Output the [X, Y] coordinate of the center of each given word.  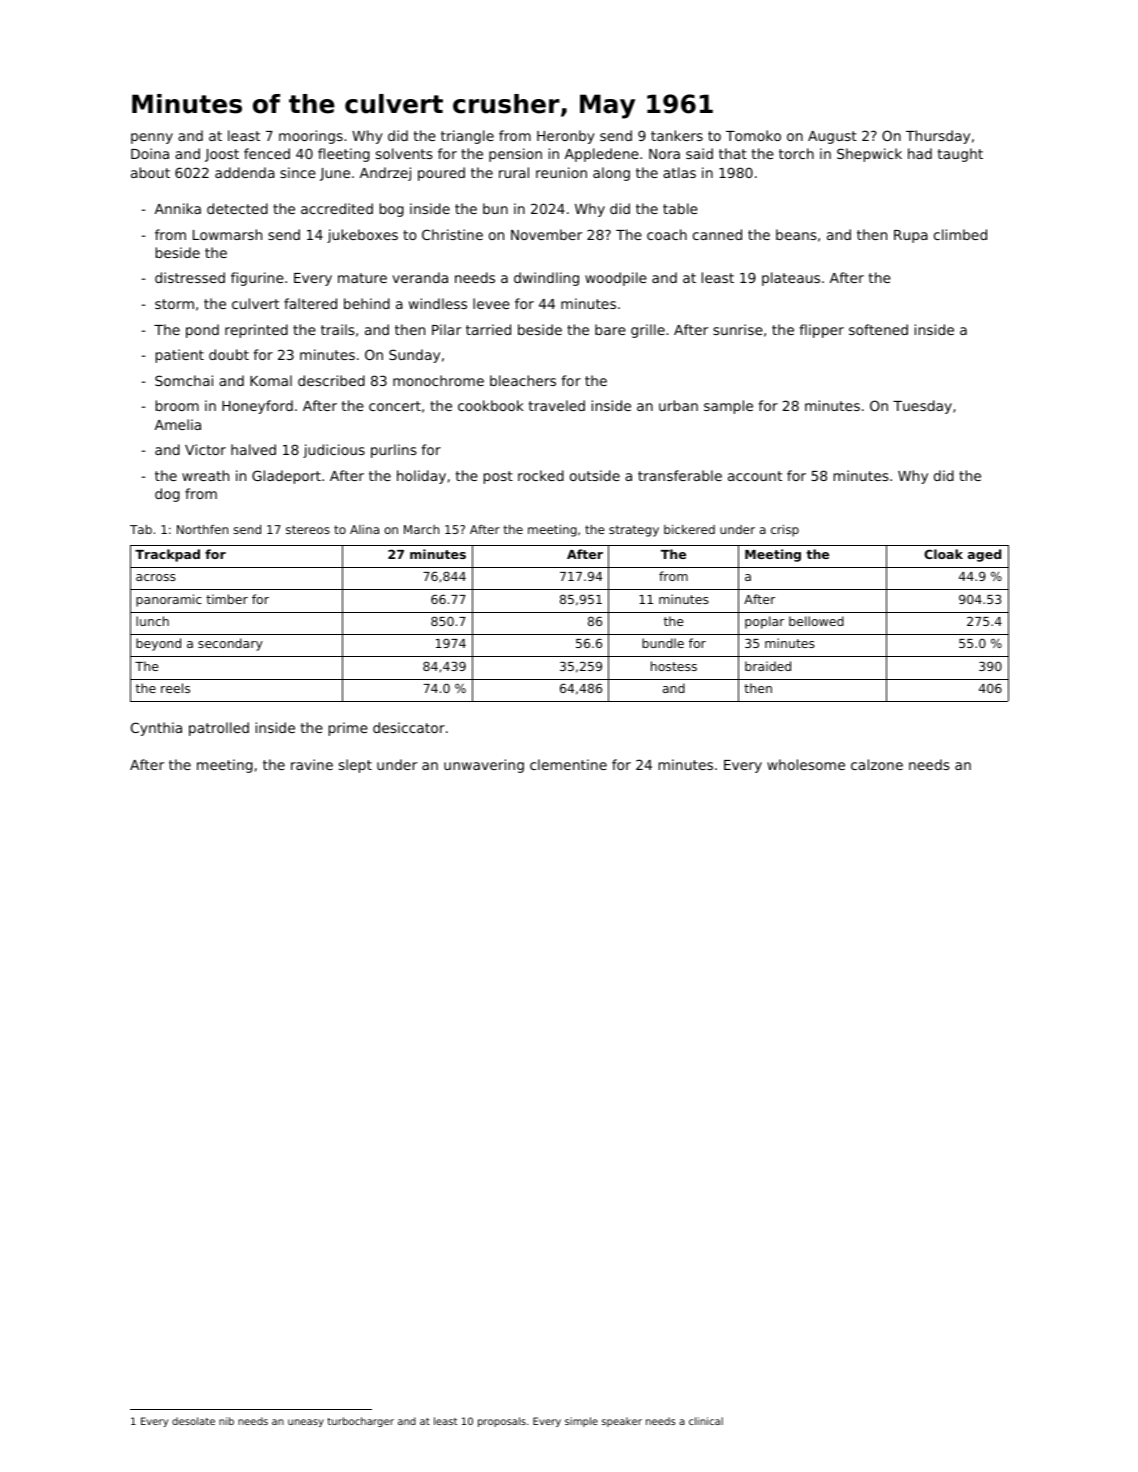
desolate [193, 1421]
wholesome [806, 764]
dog [167, 495]
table [680, 208]
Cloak [943, 554]
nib [226, 1421]
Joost [222, 155]
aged [984, 555]
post [498, 477]
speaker [622, 1422]
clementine [568, 764]
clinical [706, 1421]
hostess [674, 666]
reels [175, 688]
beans [796, 234]
